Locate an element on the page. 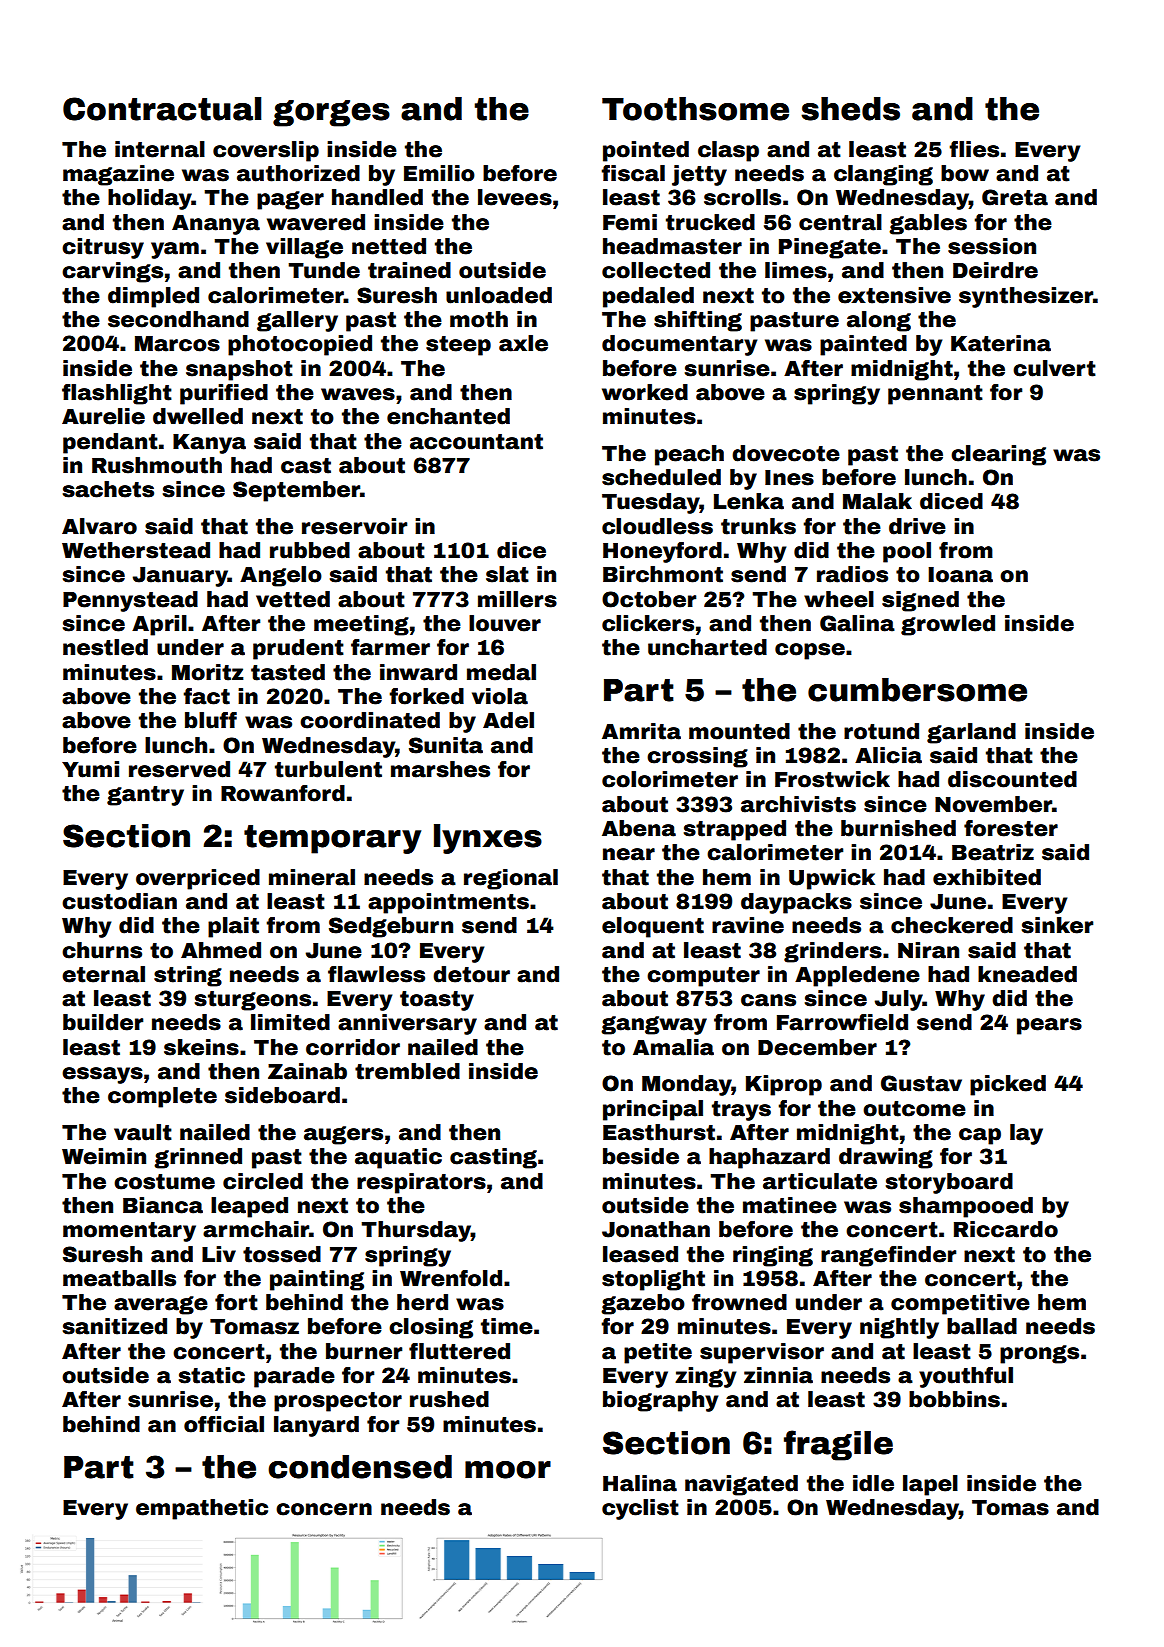  cyclist is located at coordinates (640, 1509).
